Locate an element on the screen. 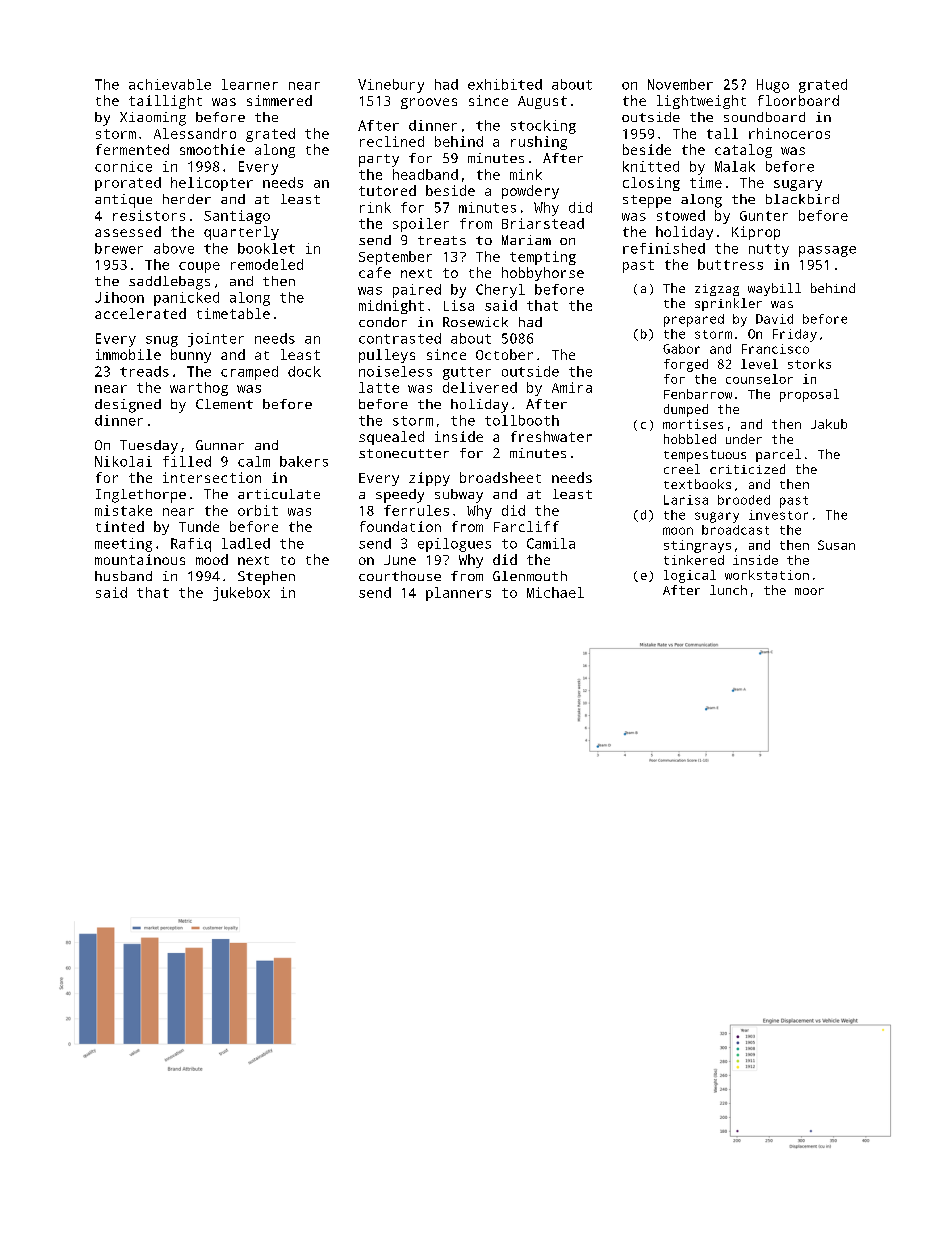 The height and width of the screenshot is (1233, 952). spoiler is located at coordinates (421, 225).
